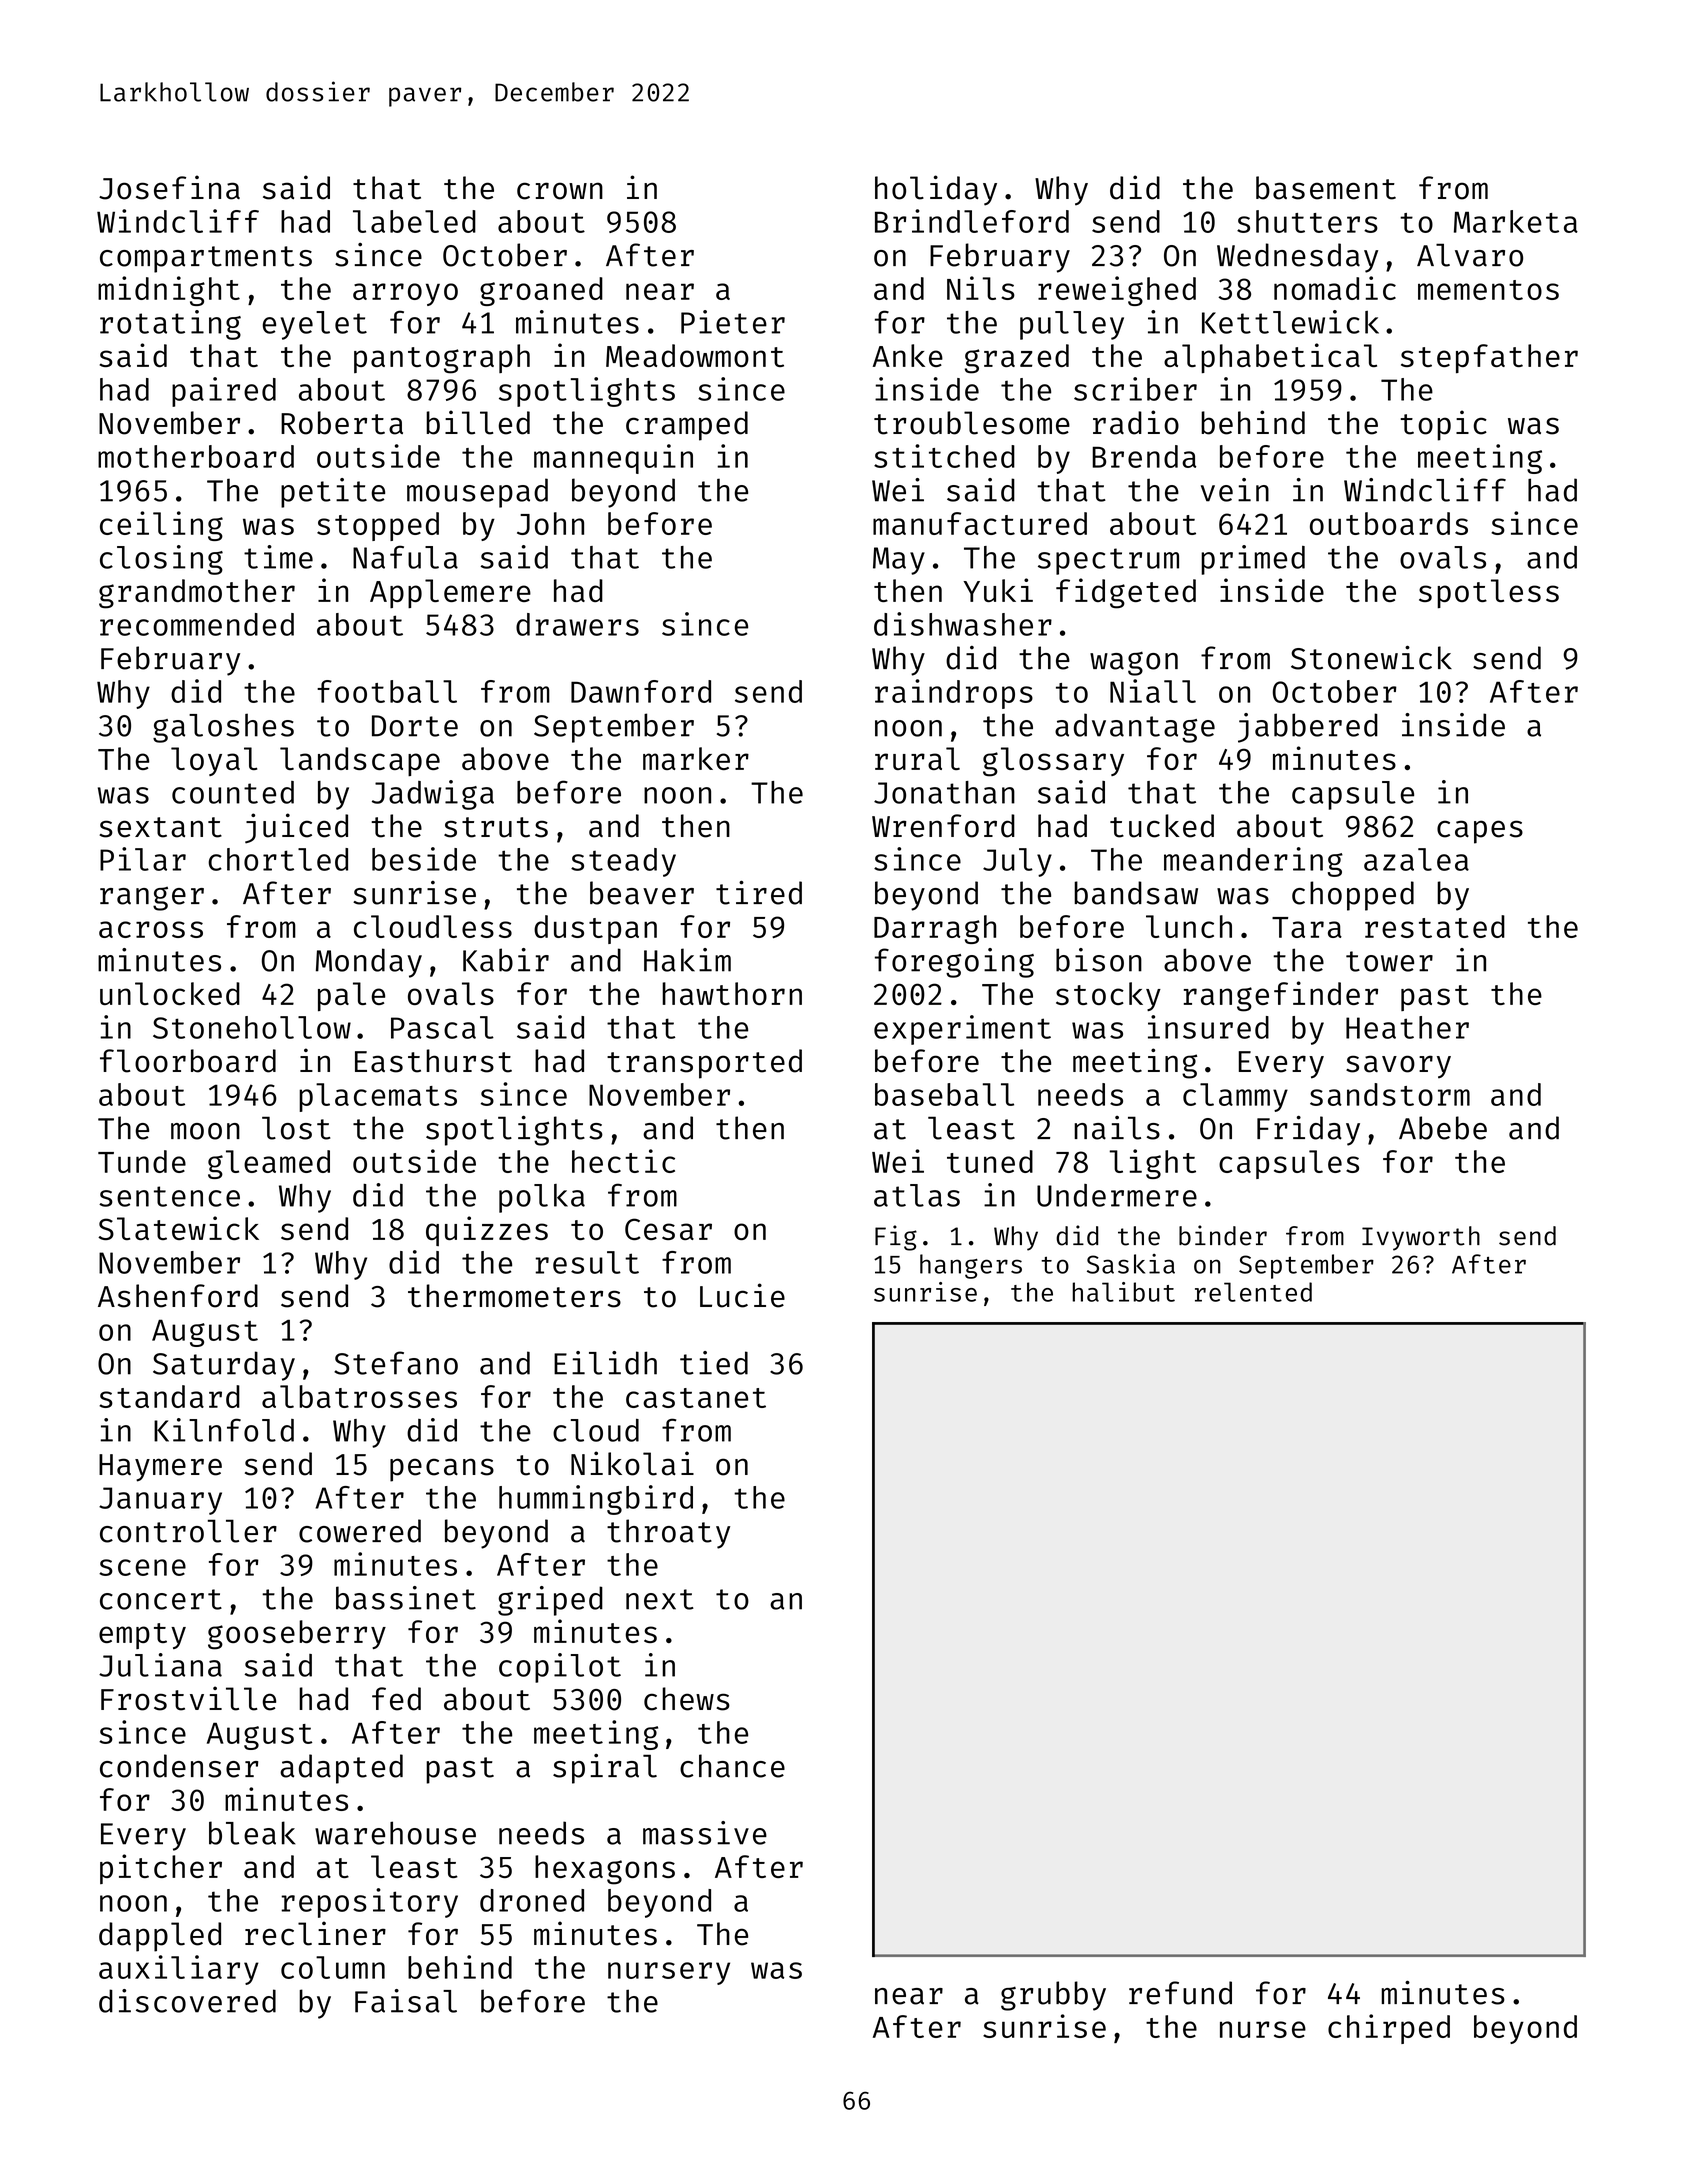 The width and height of the document is (1683, 2178). What do you see at coordinates (1053, 1996) in the document?
I see `grubby` at bounding box center [1053, 1996].
